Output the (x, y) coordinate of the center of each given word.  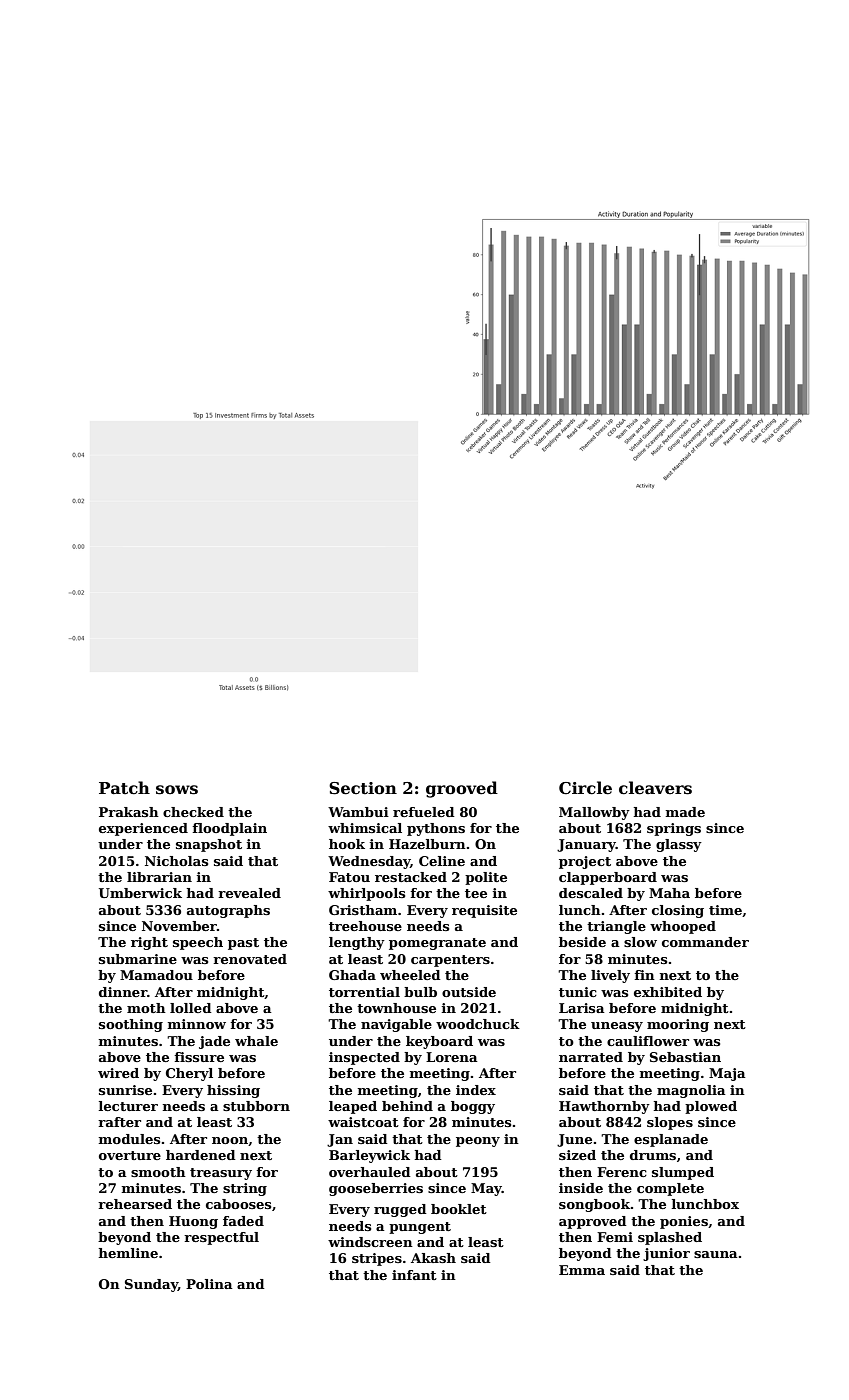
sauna (716, 1254)
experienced (143, 829)
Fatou (349, 877)
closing (678, 911)
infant (414, 1275)
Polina (209, 1284)
